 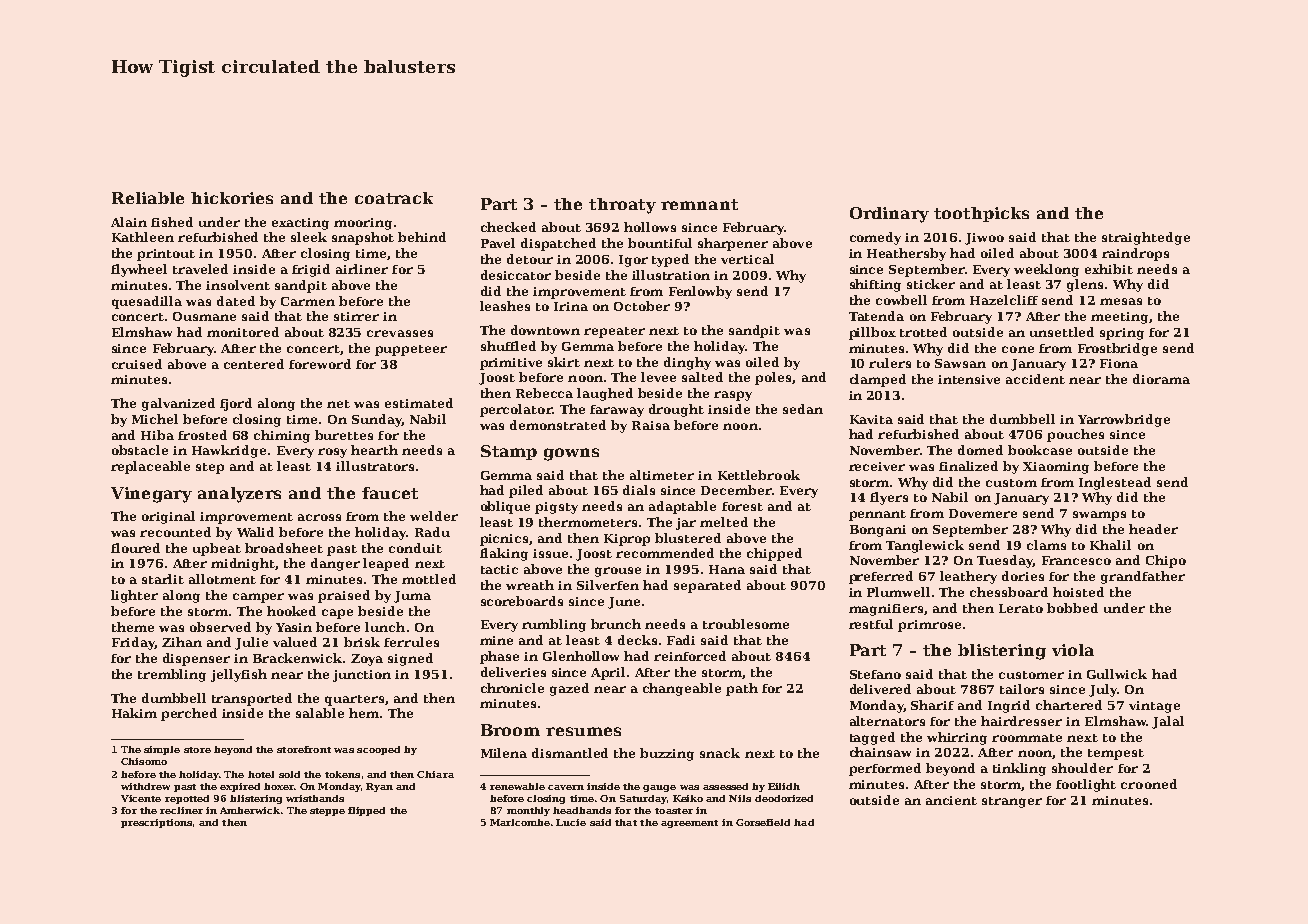 What do you see at coordinates (571, 306) in the page?
I see `Irina` at bounding box center [571, 306].
